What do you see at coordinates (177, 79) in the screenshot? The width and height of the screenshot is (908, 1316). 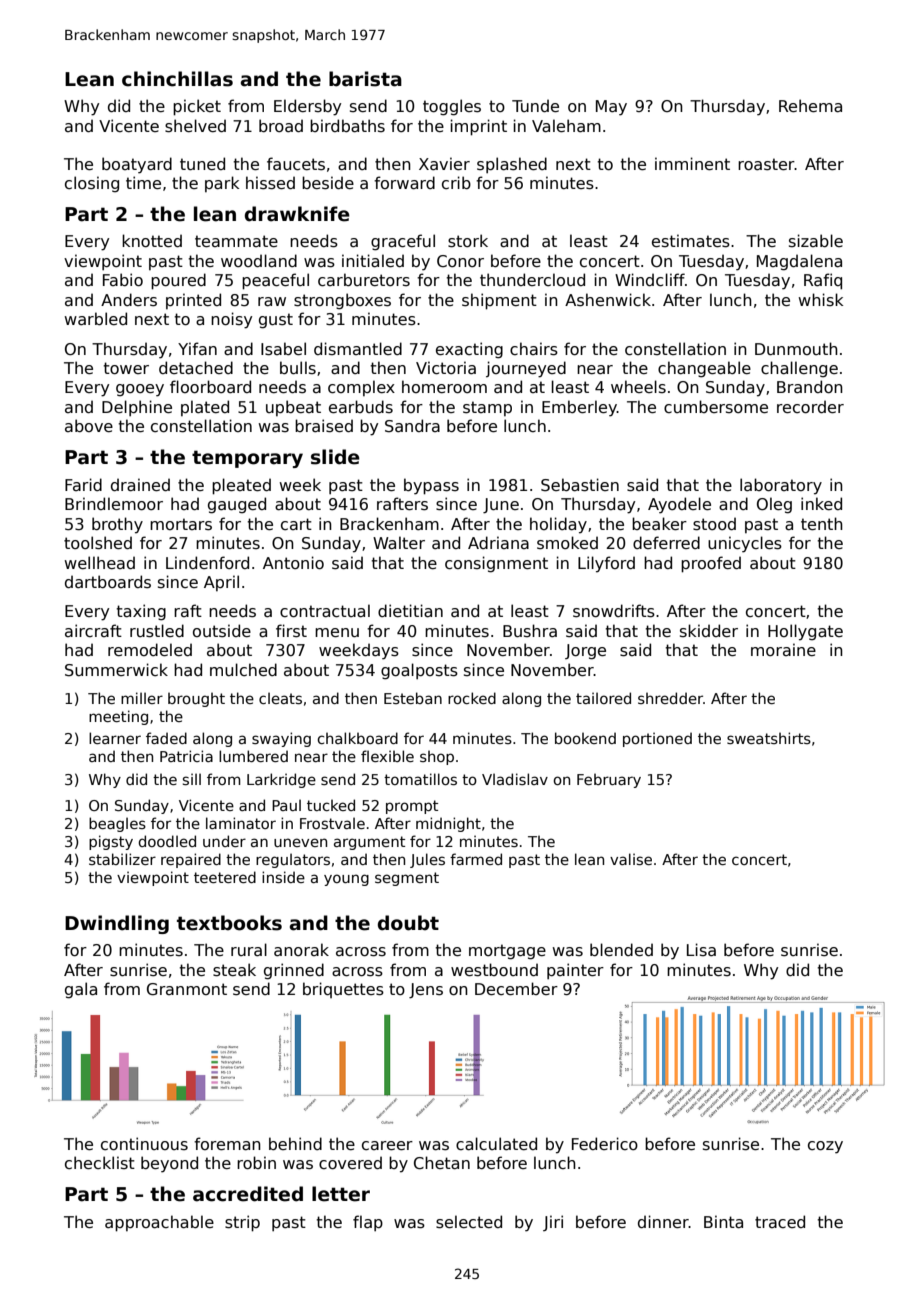 I see `chinchillas` at bounding box center [177, 79].
